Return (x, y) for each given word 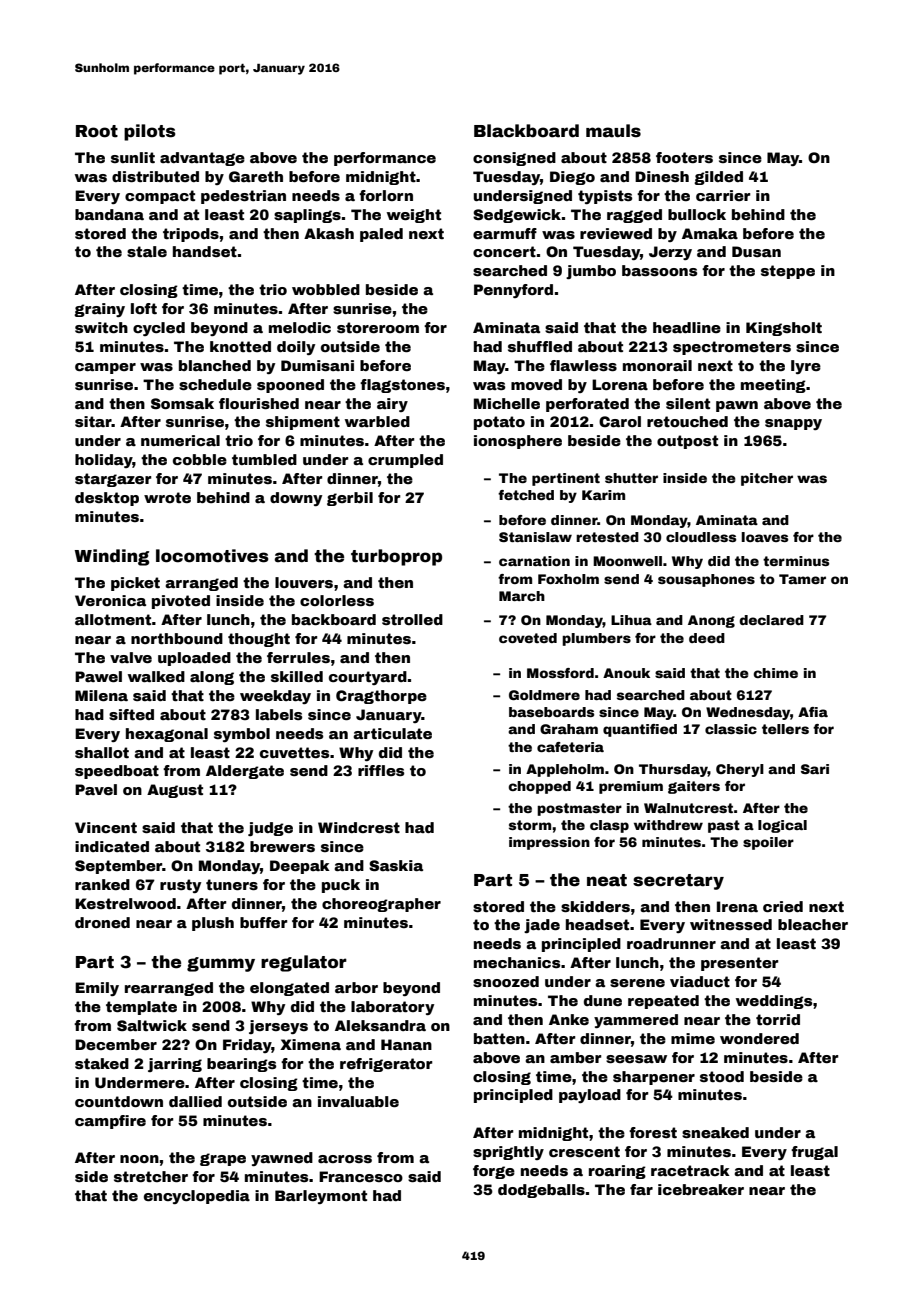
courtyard (368, 678)
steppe (788, 272)
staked (102, 1063)
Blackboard (526, 131)
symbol (242, 735)
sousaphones (706, 580)
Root (97, 131)
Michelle (507, 403)
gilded (718, 178)
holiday (104, 461)
